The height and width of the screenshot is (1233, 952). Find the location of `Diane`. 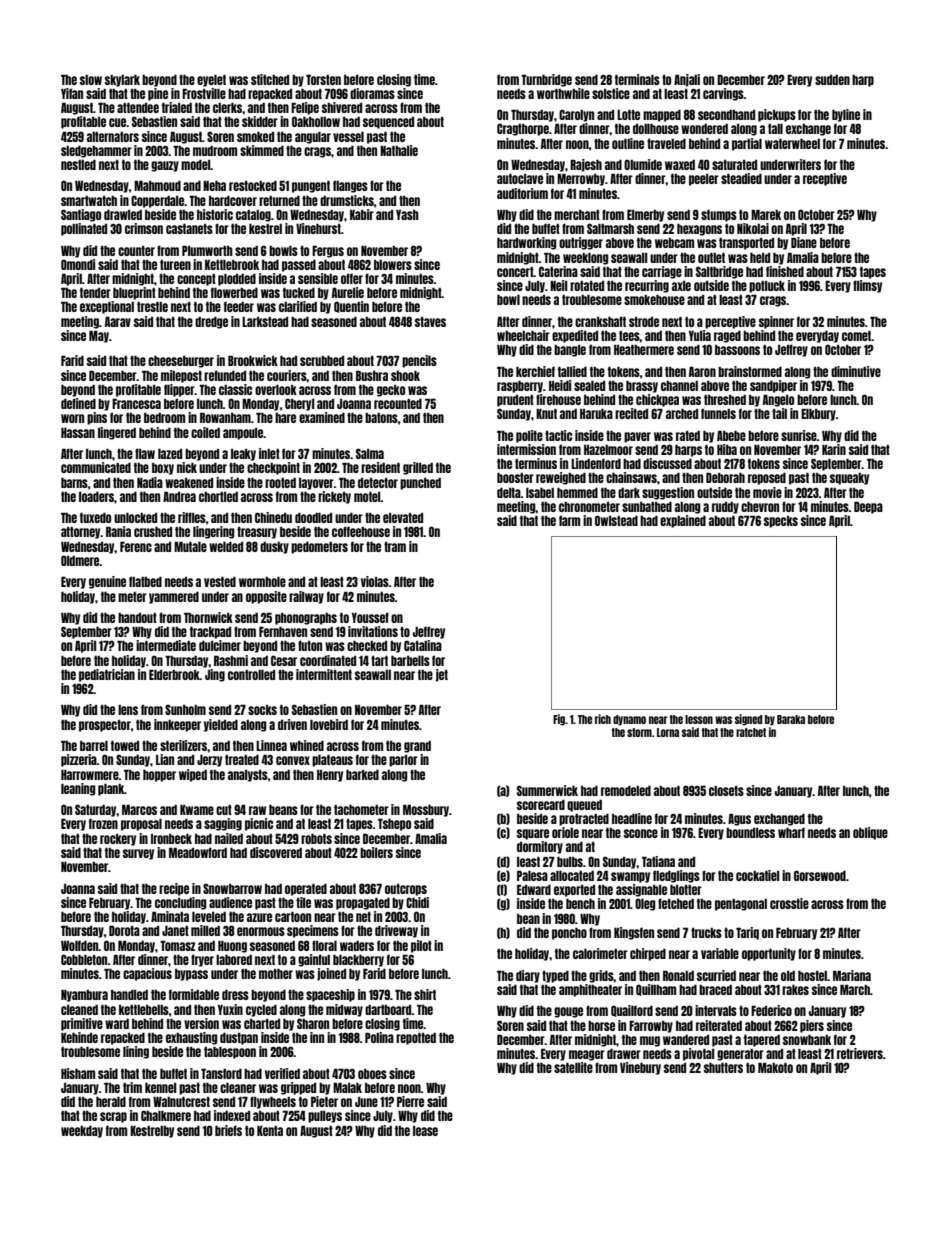

Diane is located at coordinates (804, 242).
